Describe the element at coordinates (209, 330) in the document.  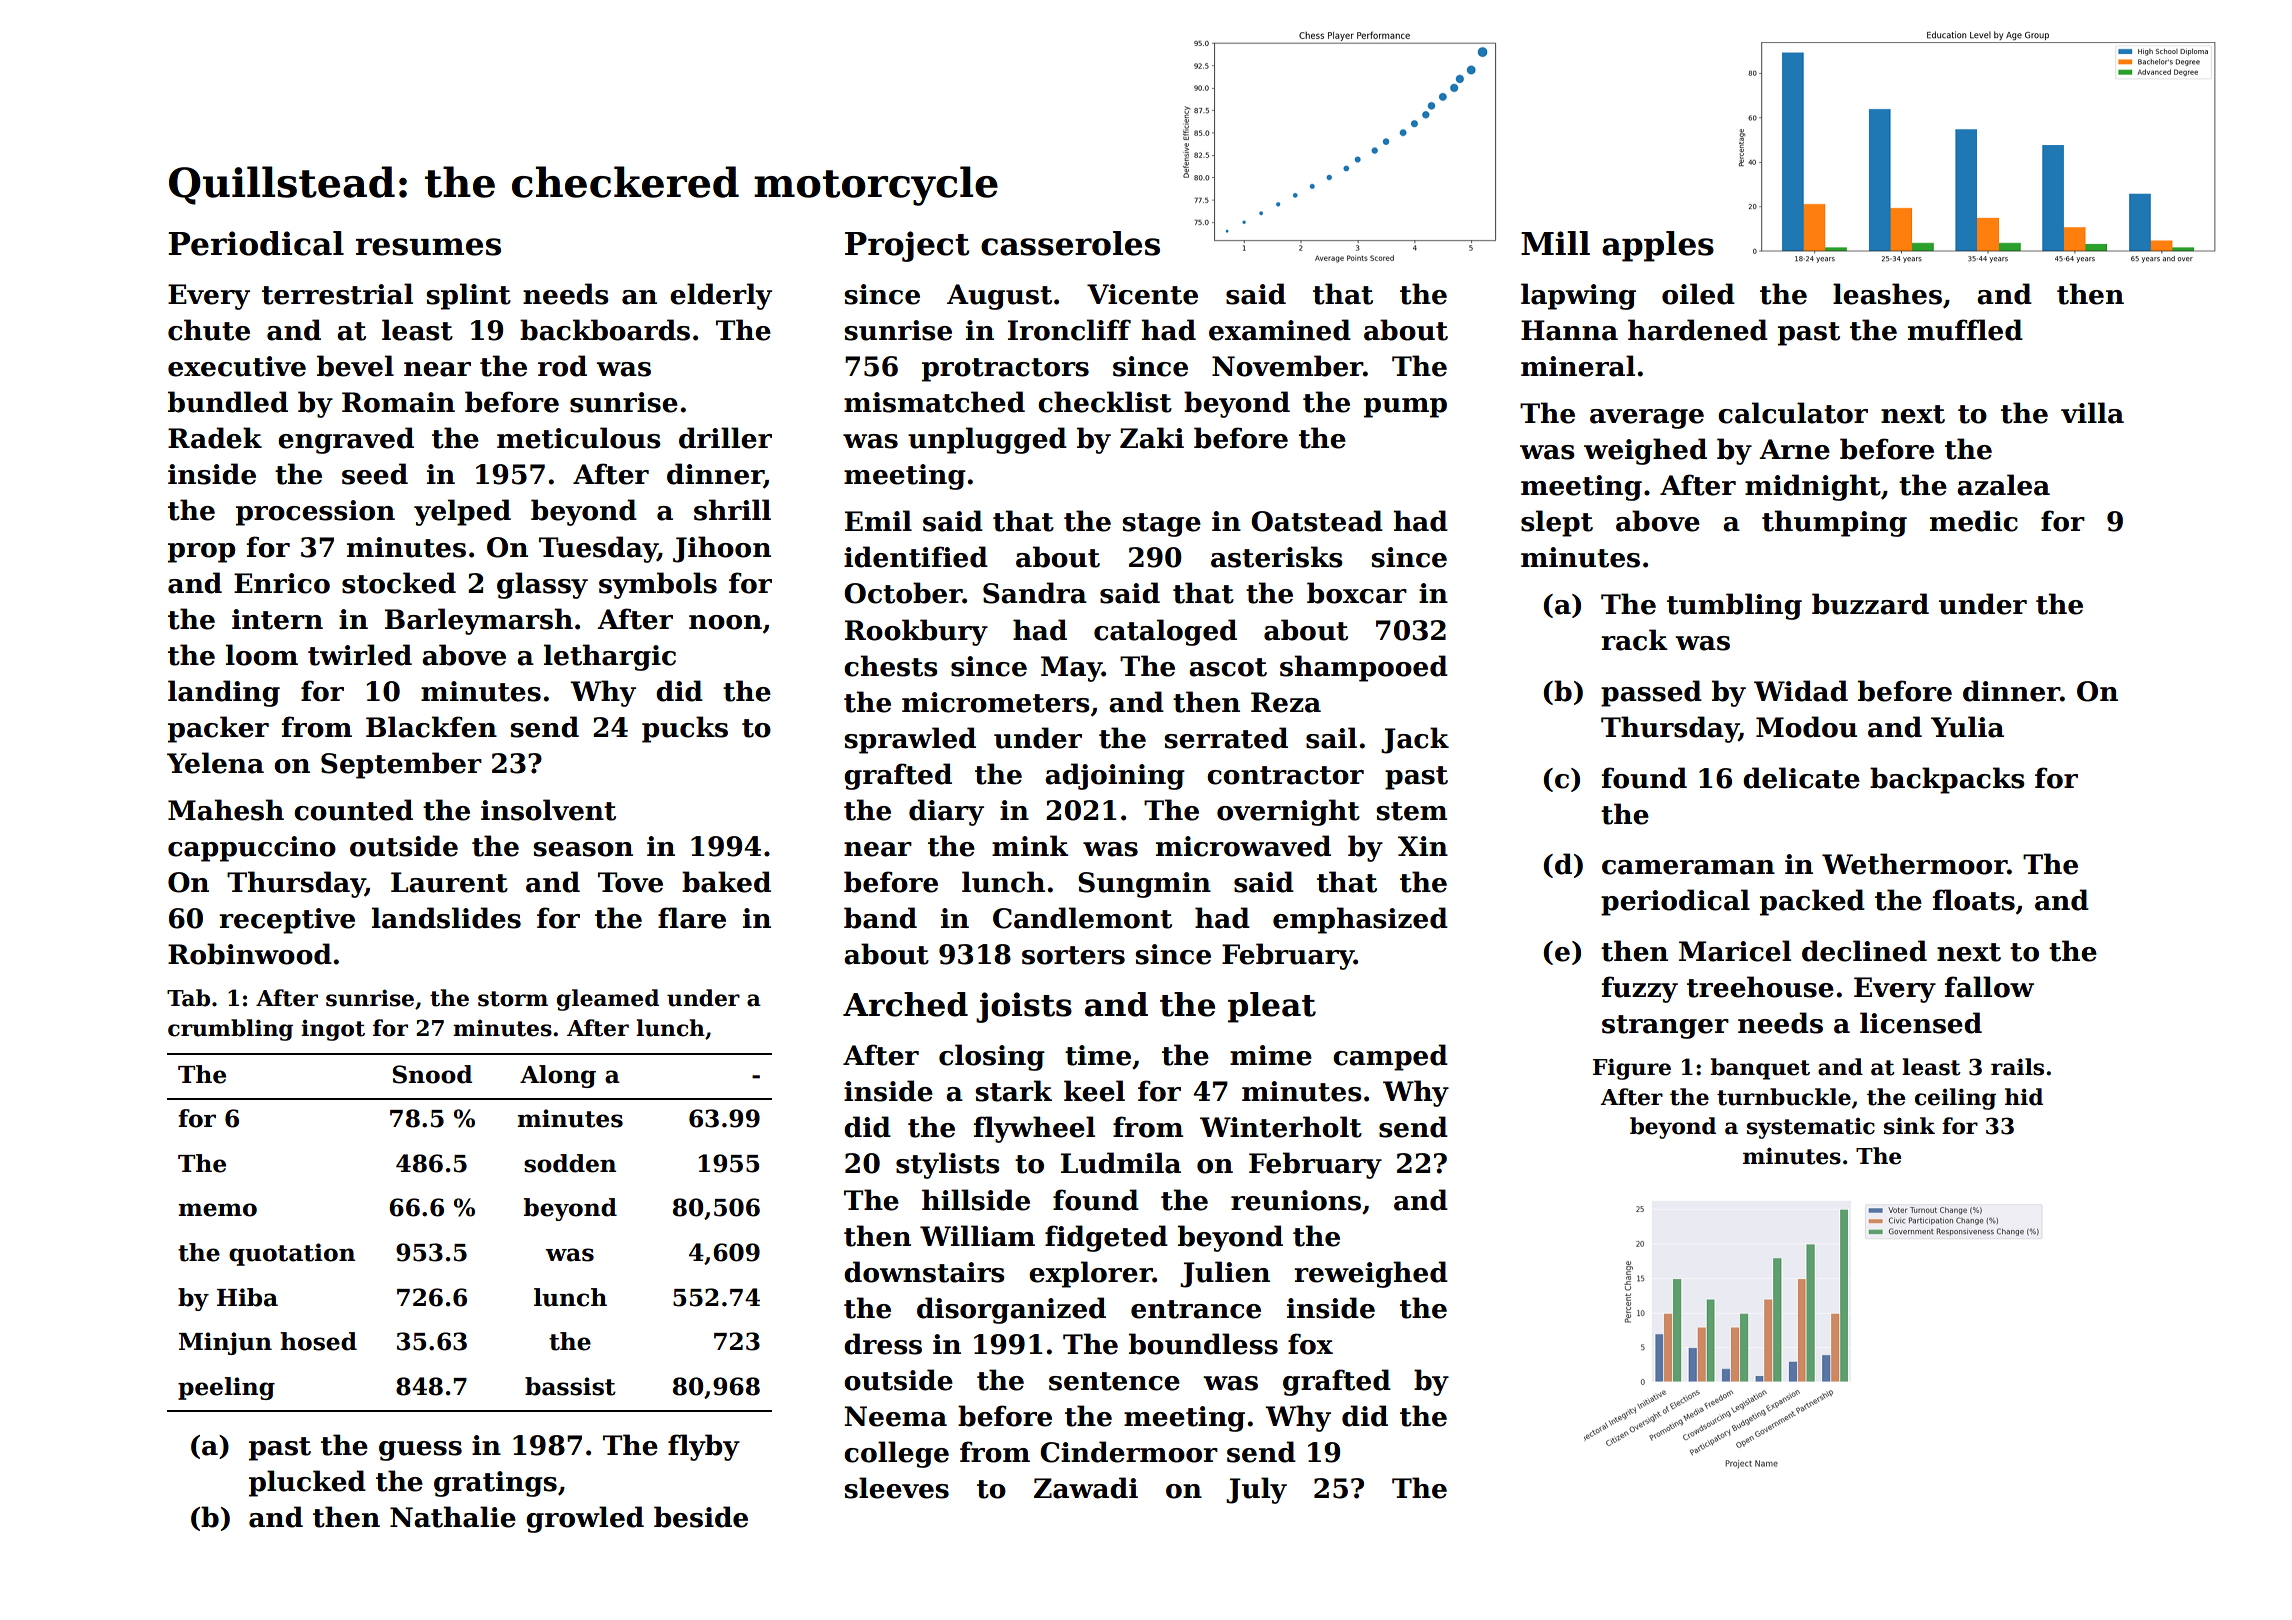
I see `chute` at that location.
